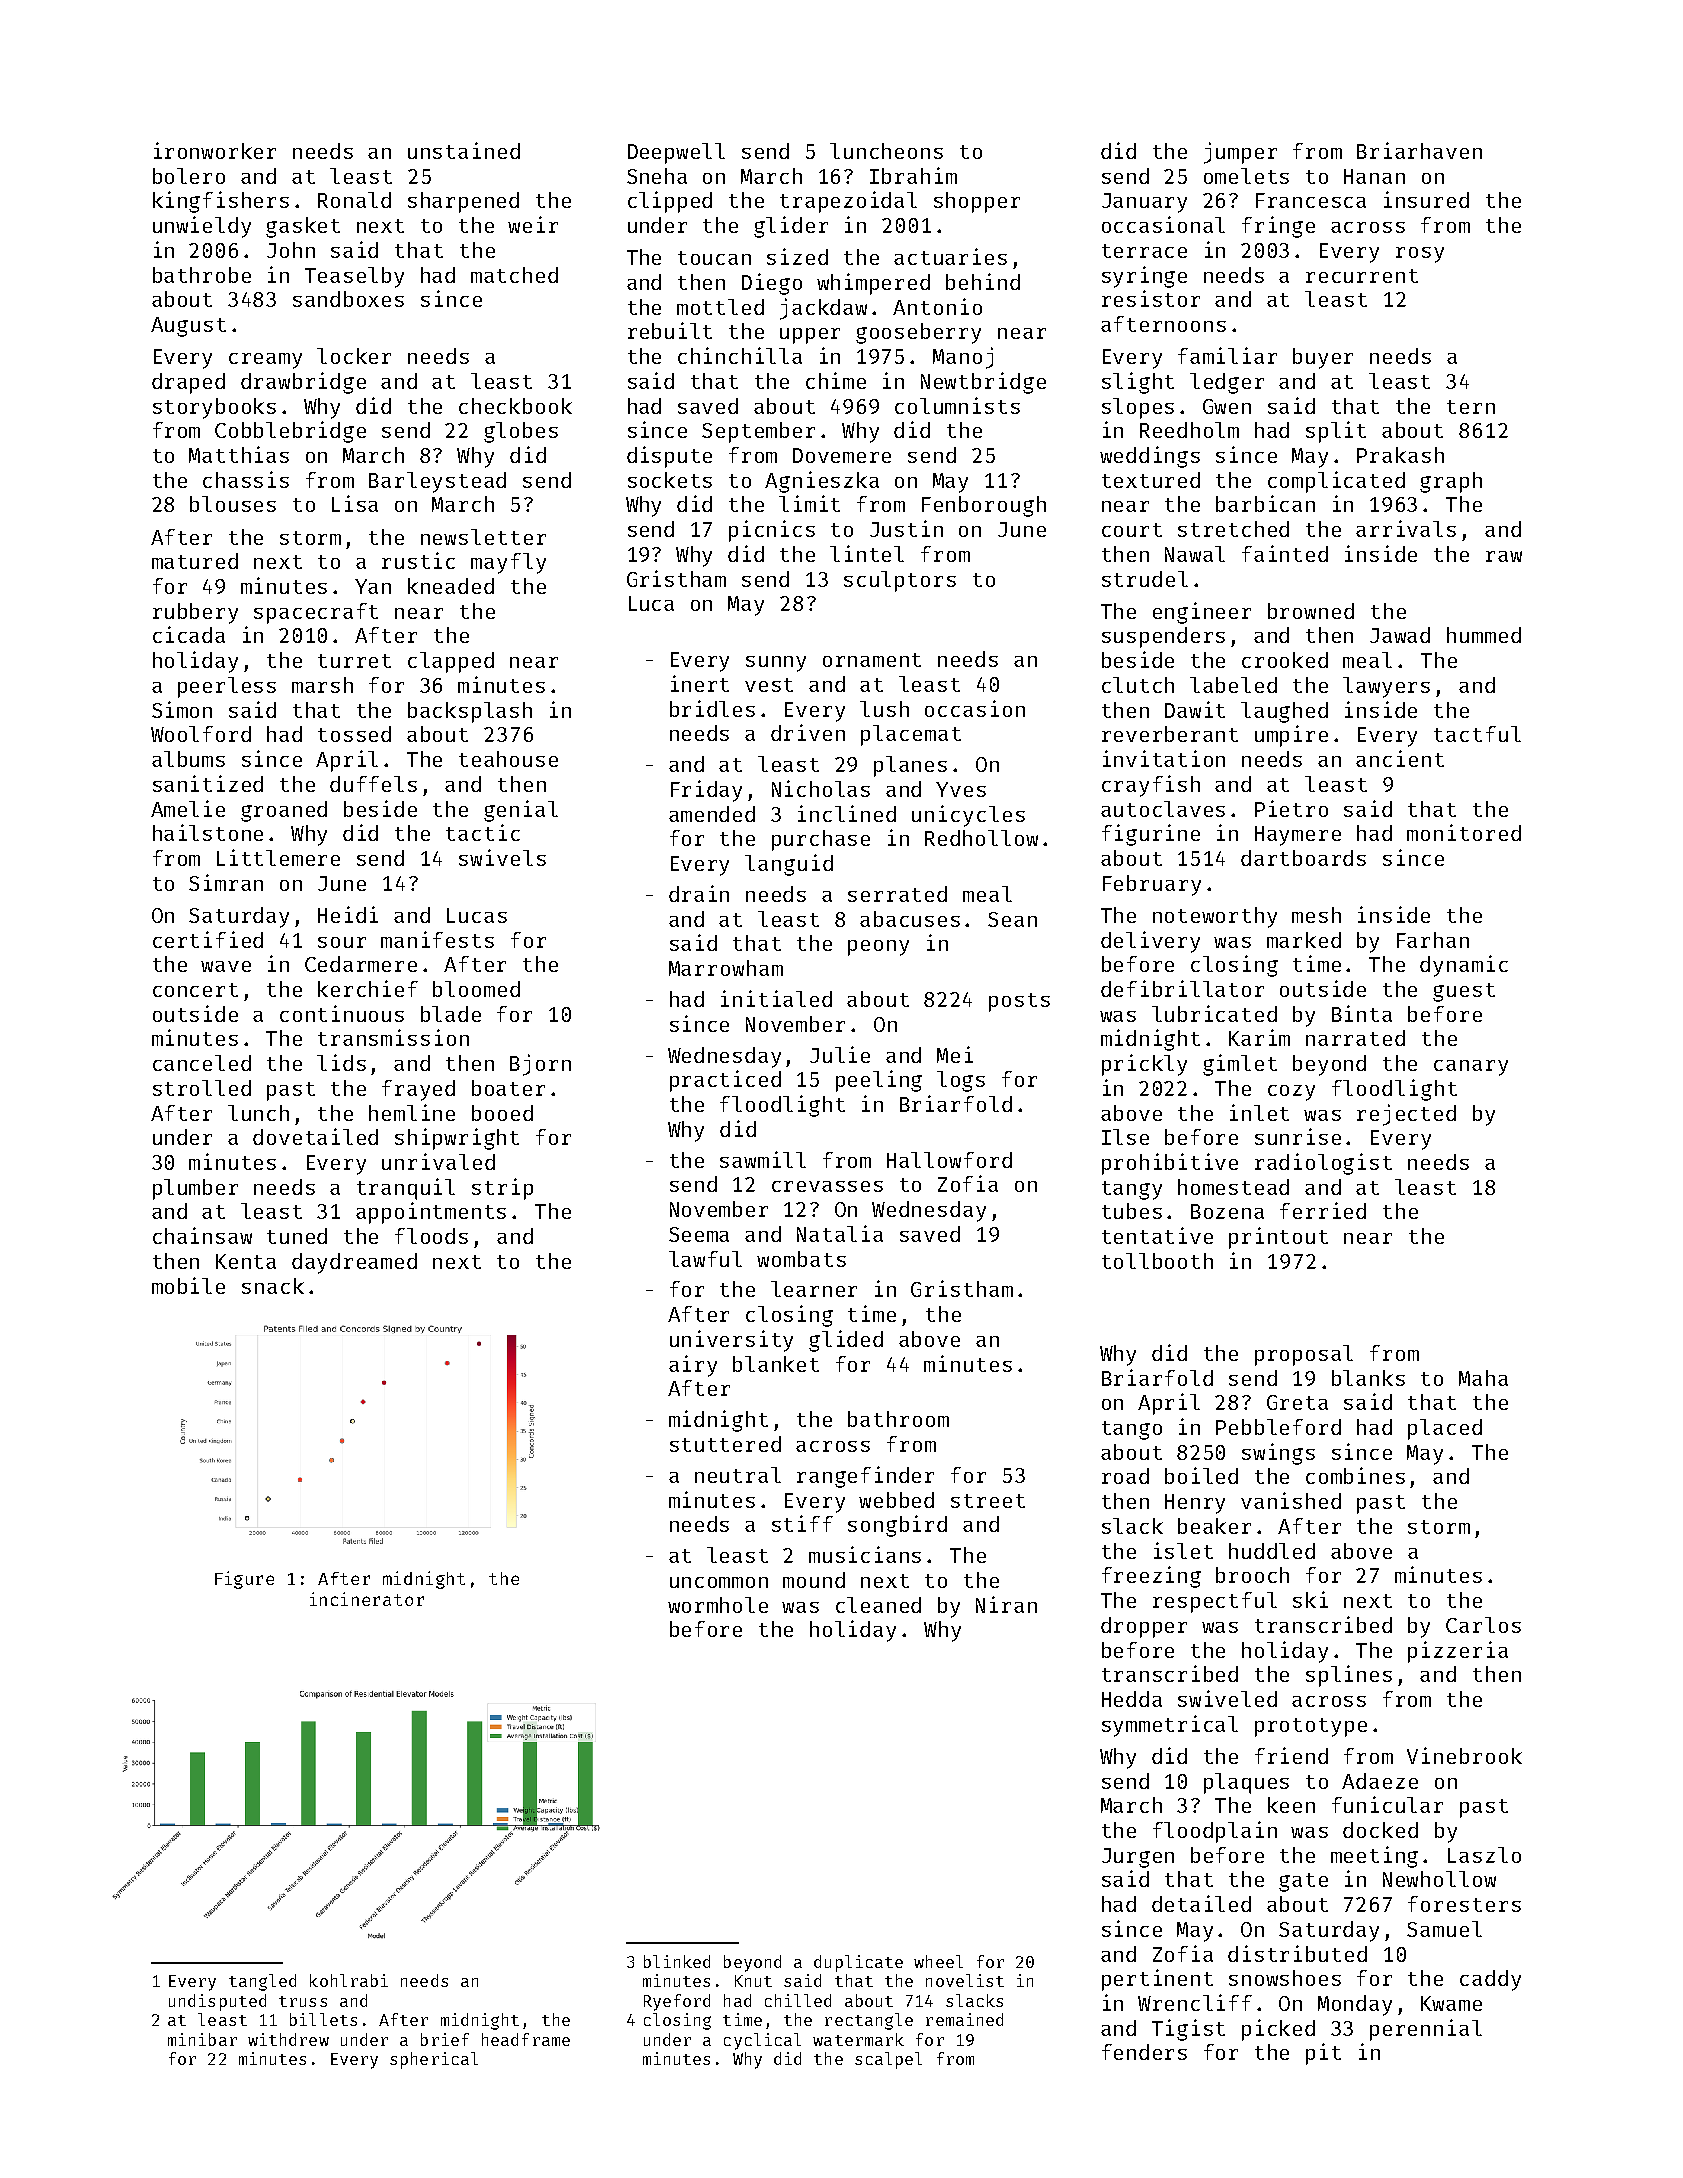  Describe the element at coordinates (888, 2060) in the page. I see `scalpel` at that location.
